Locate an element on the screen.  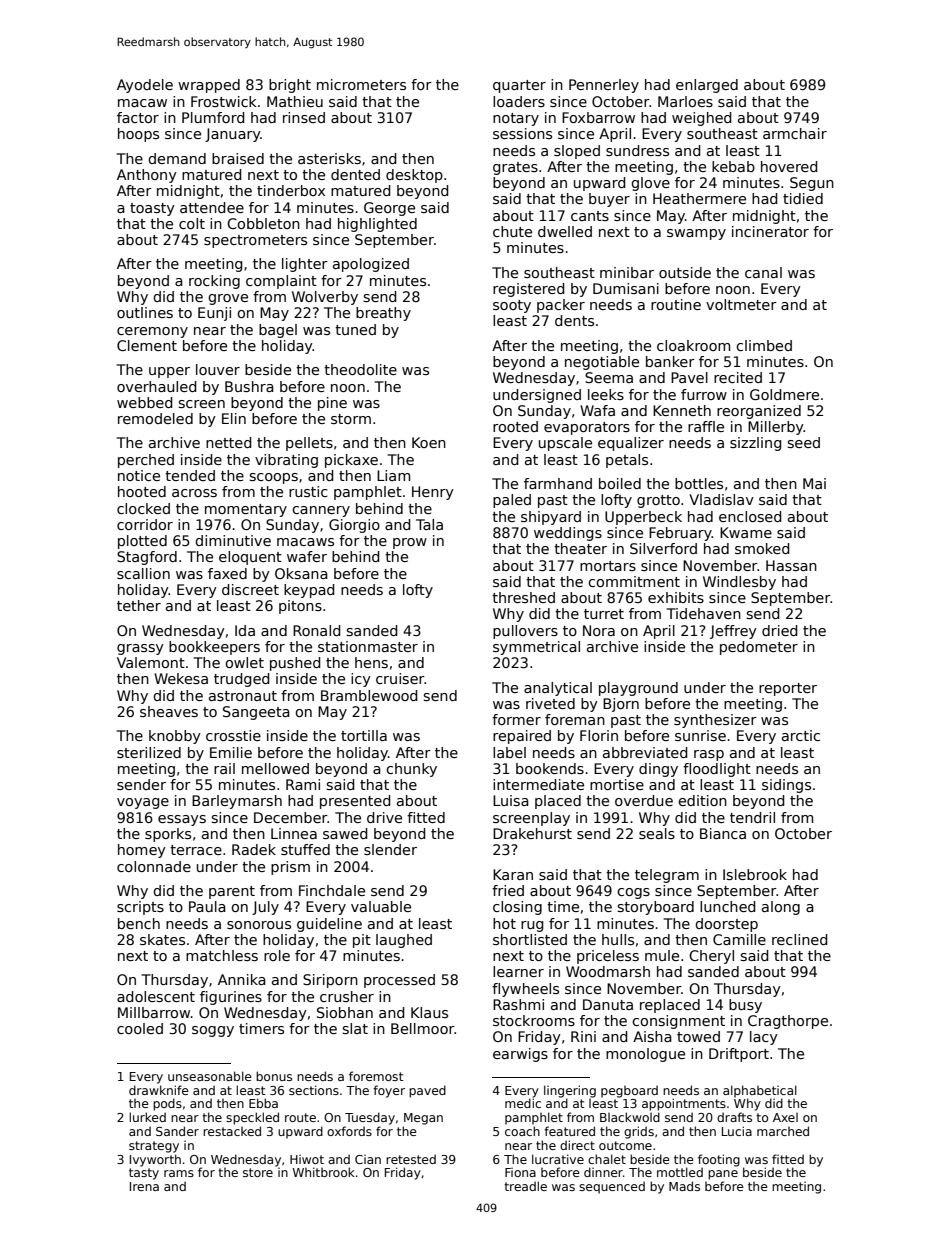
sidings is located at coordinates (786, 786).
